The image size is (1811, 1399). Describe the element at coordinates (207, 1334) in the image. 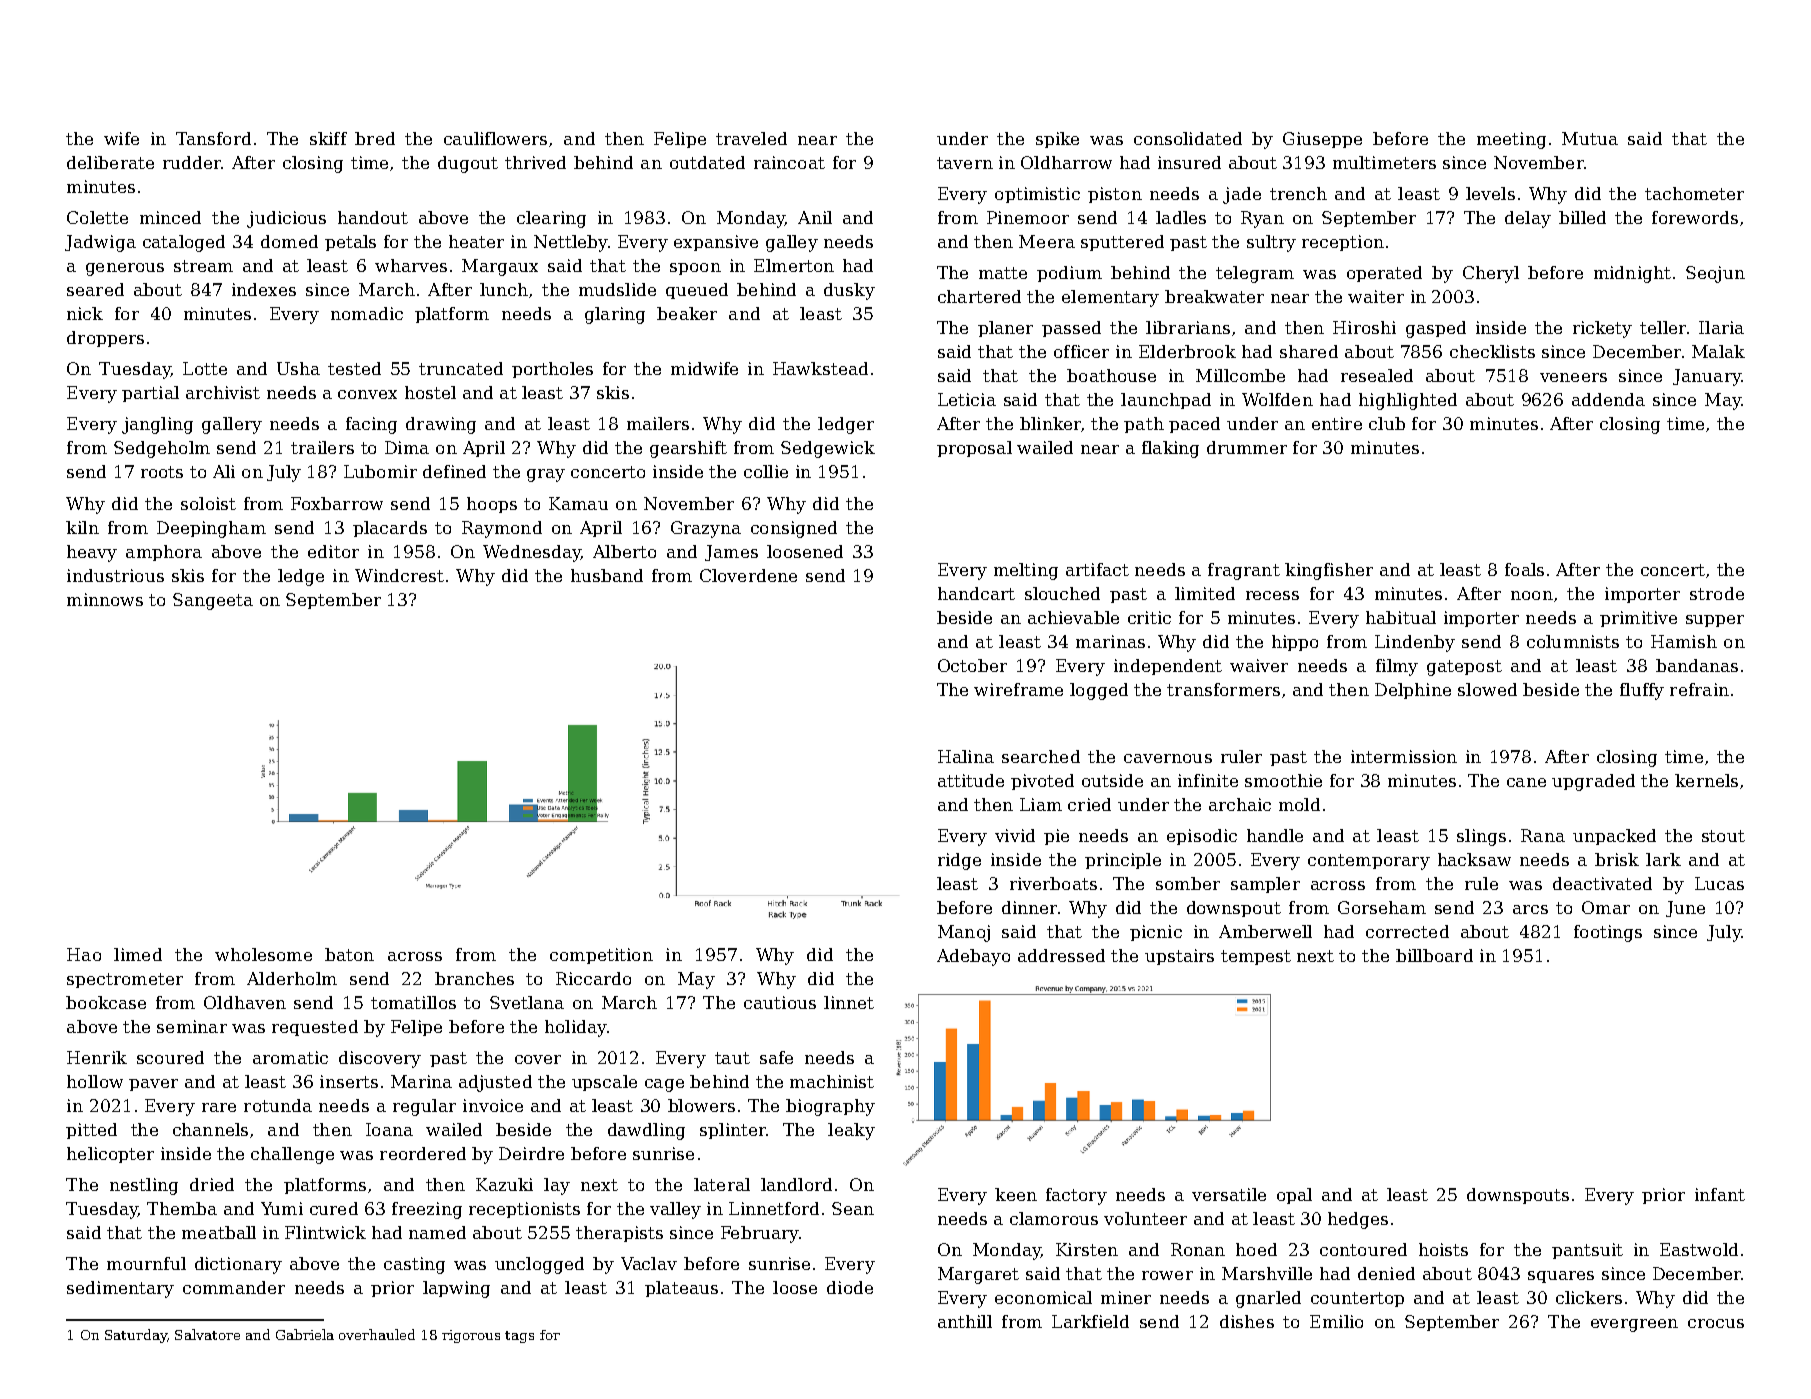

I see `Salvatore` at that location.
